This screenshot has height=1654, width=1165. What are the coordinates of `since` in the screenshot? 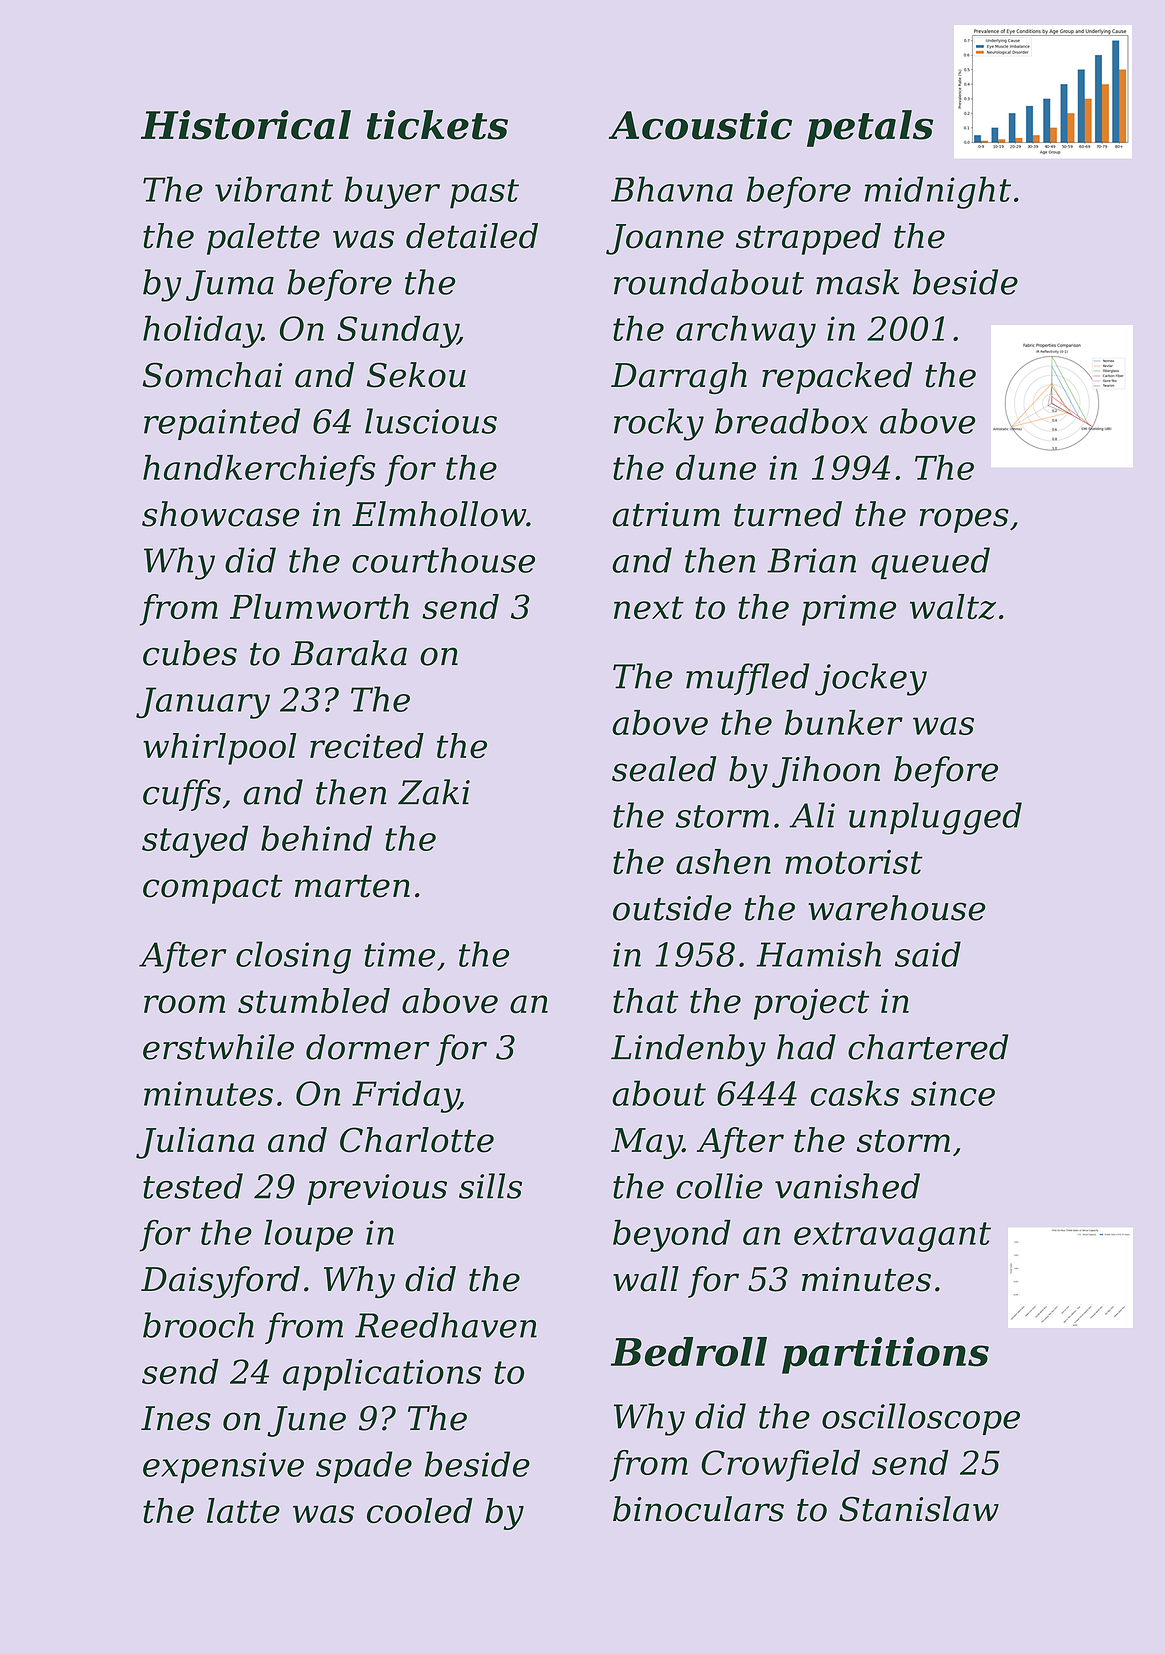 It's located at (953, 1093).
